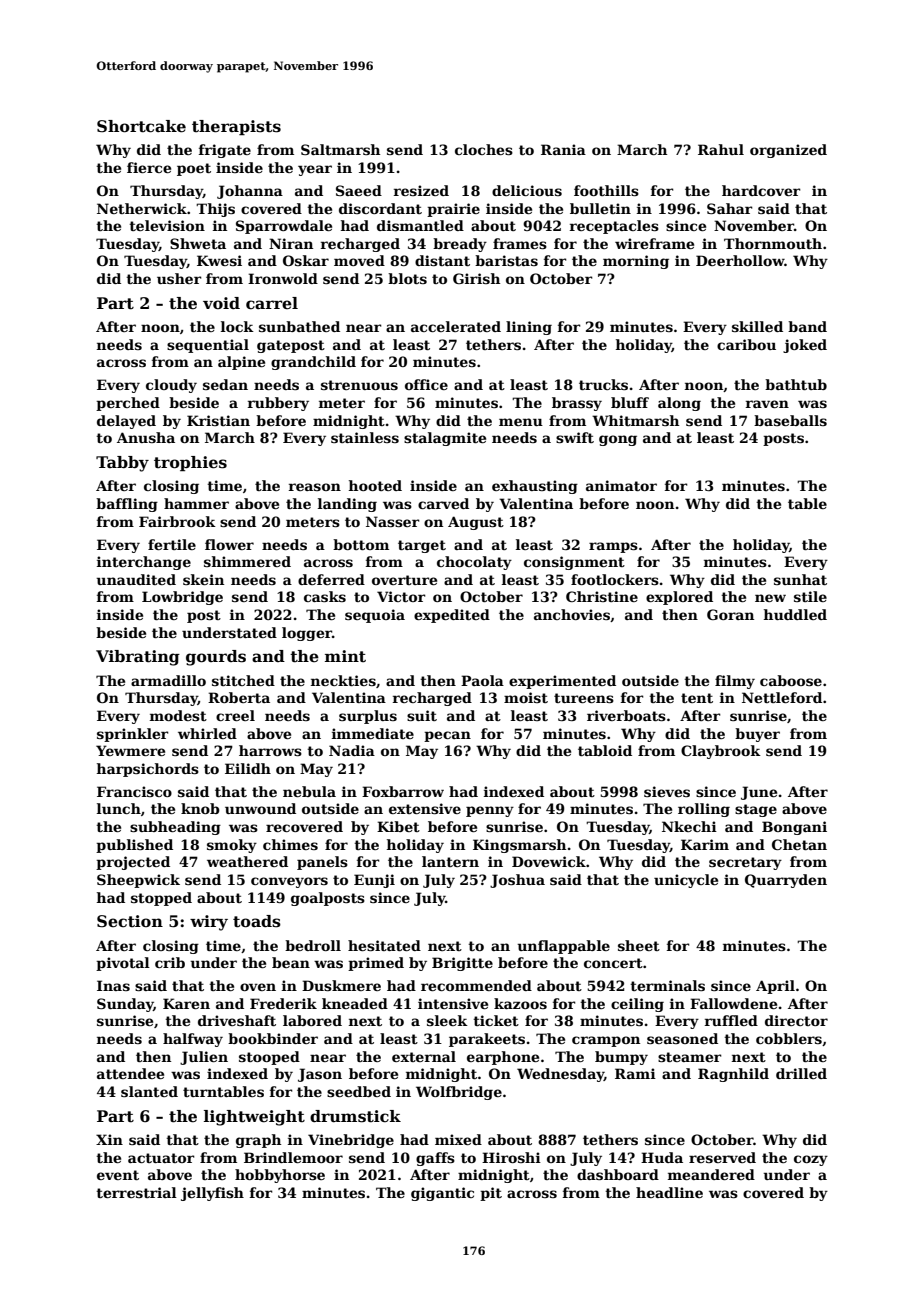 This page has height=1308, width=924. I want to click on discordant, so click(380, 208).
